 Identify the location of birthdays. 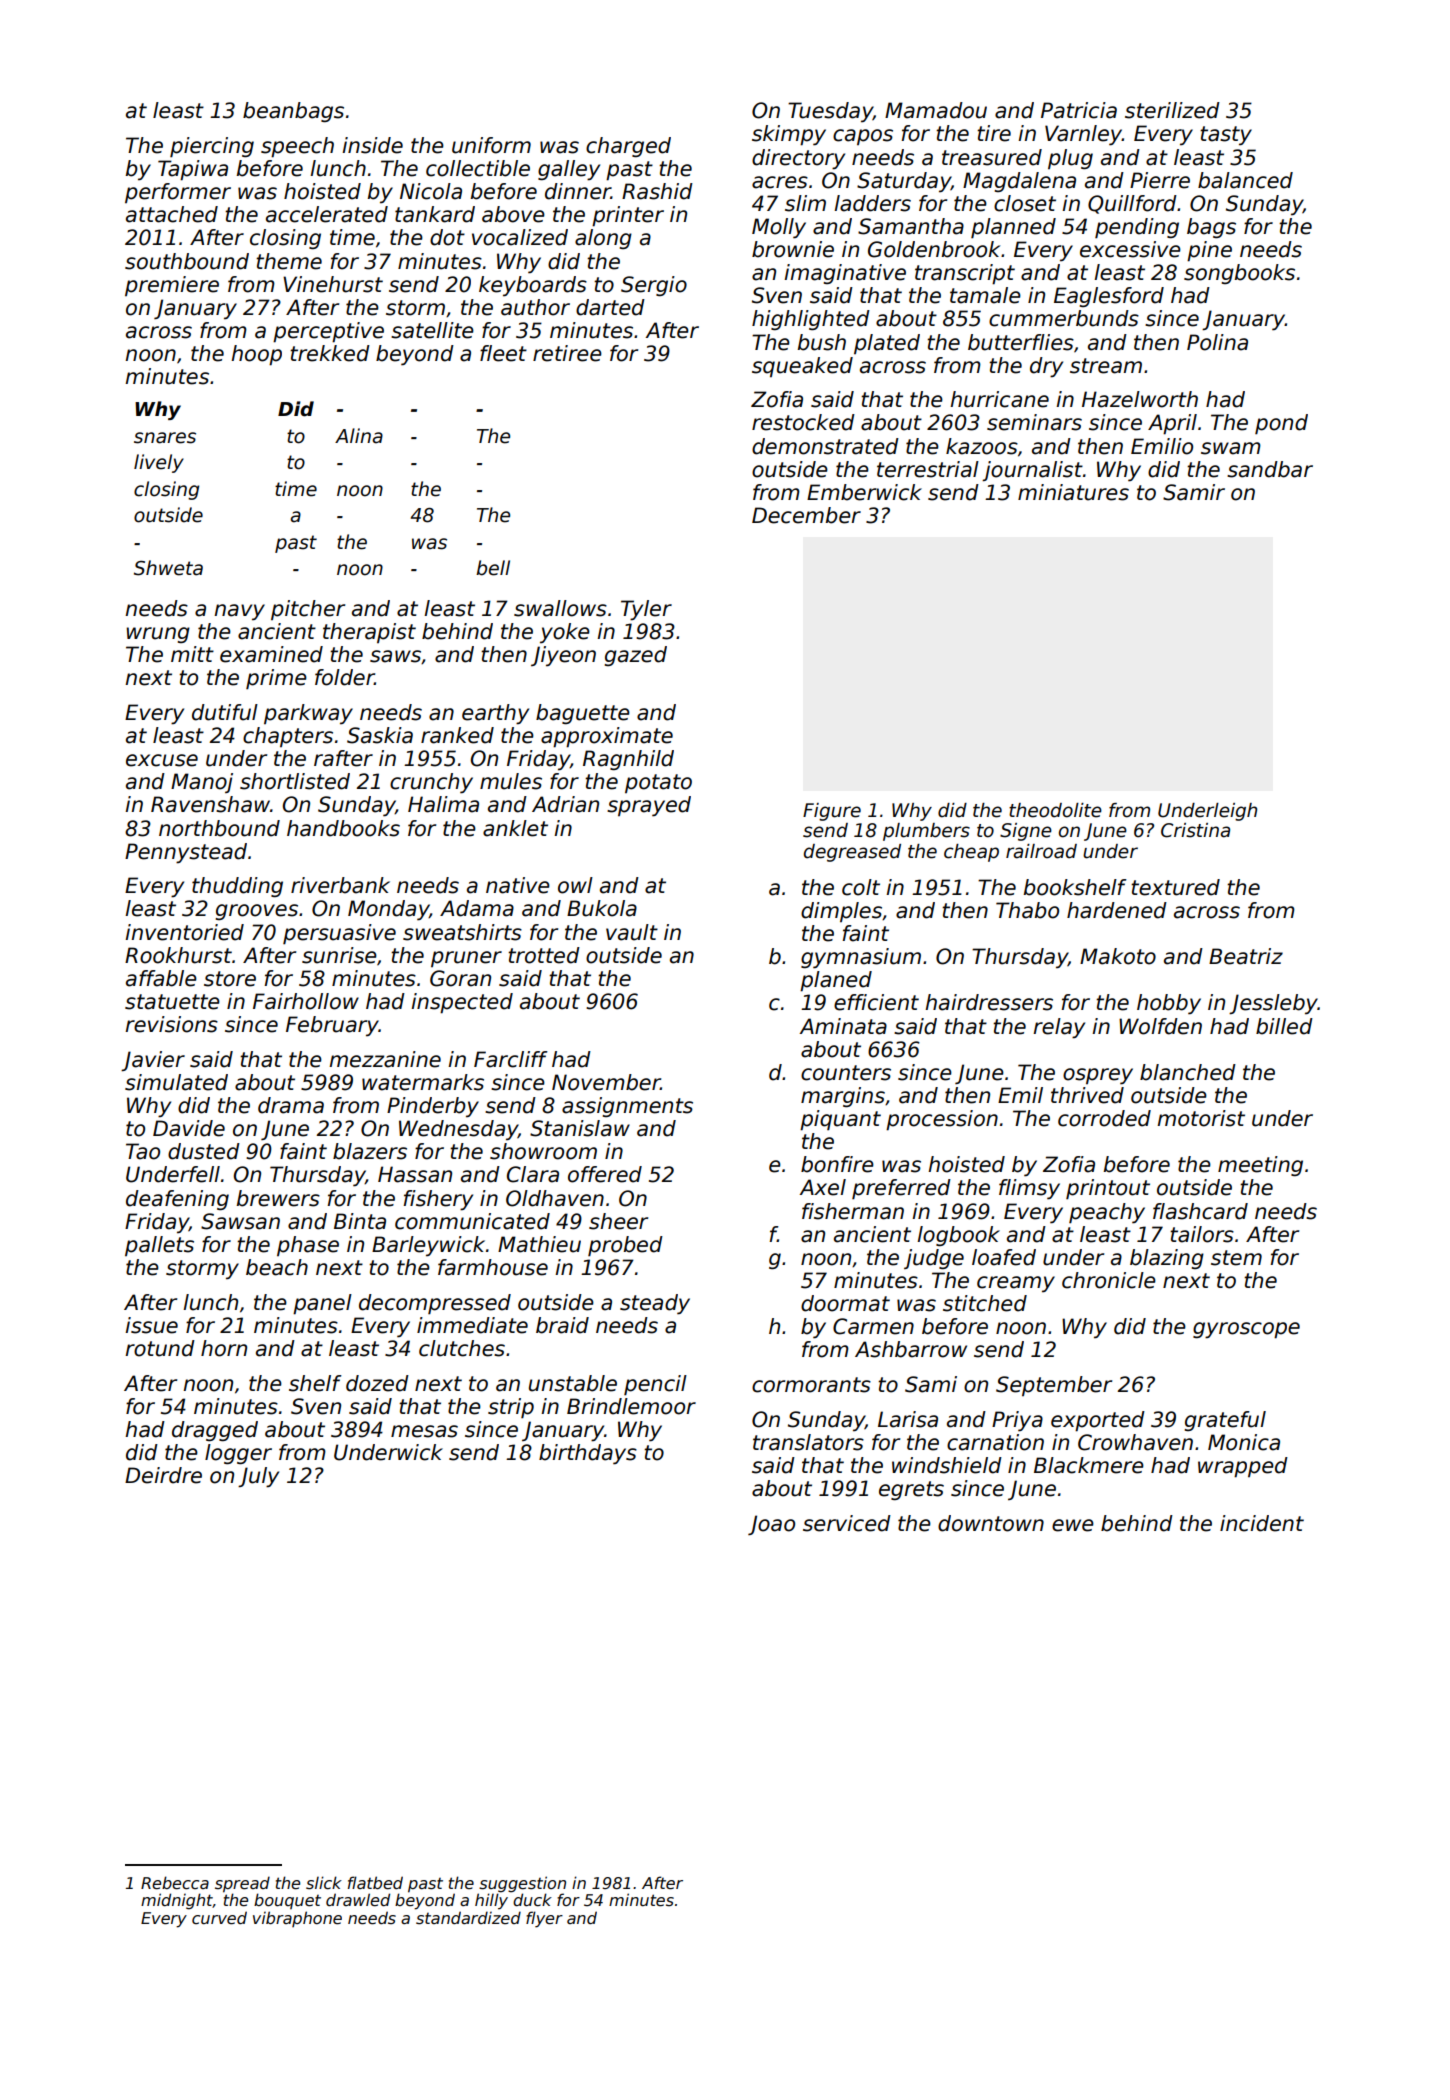
(588, 1454).
